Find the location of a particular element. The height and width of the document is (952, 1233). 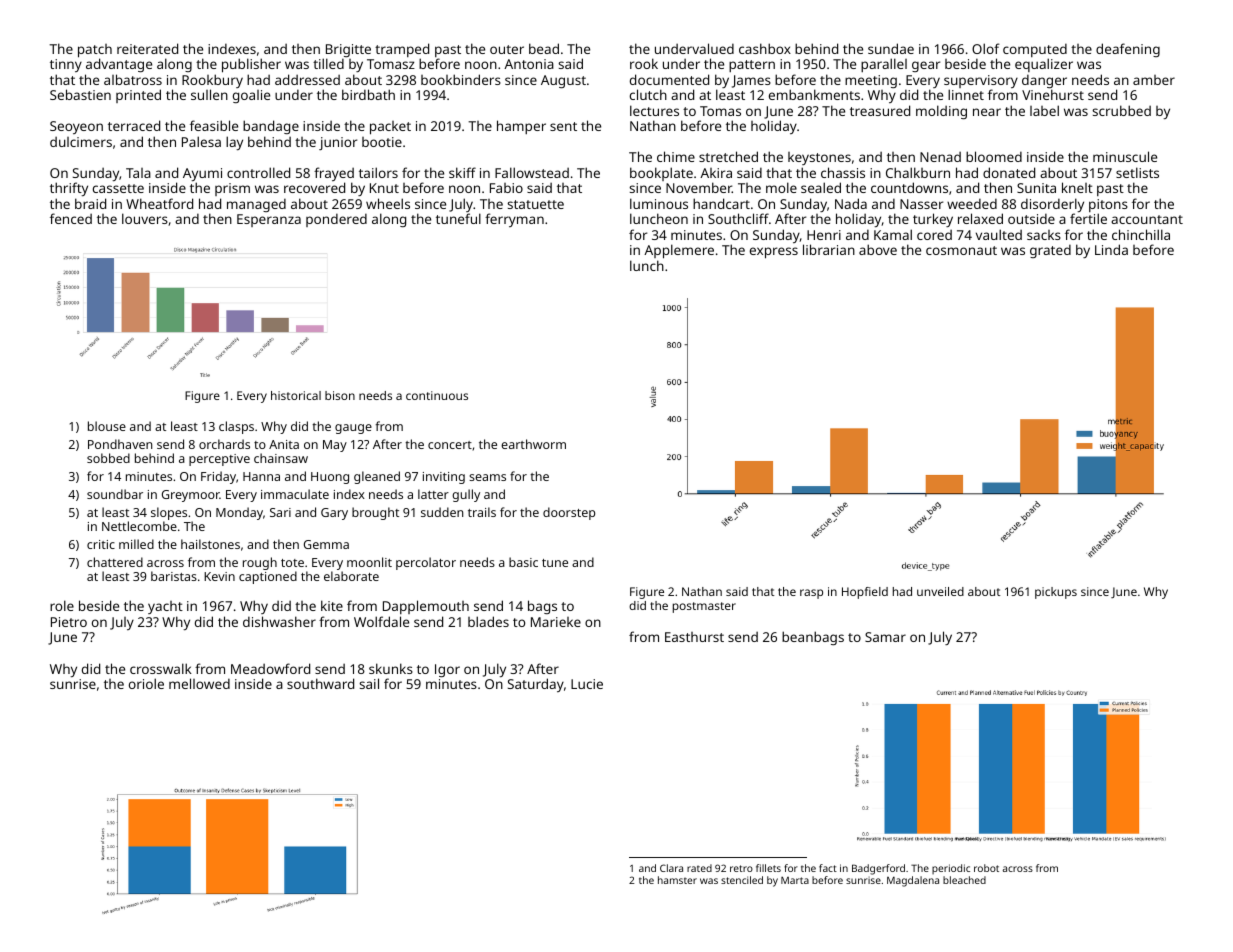

soundbar is located at coordinates (115, 494).
